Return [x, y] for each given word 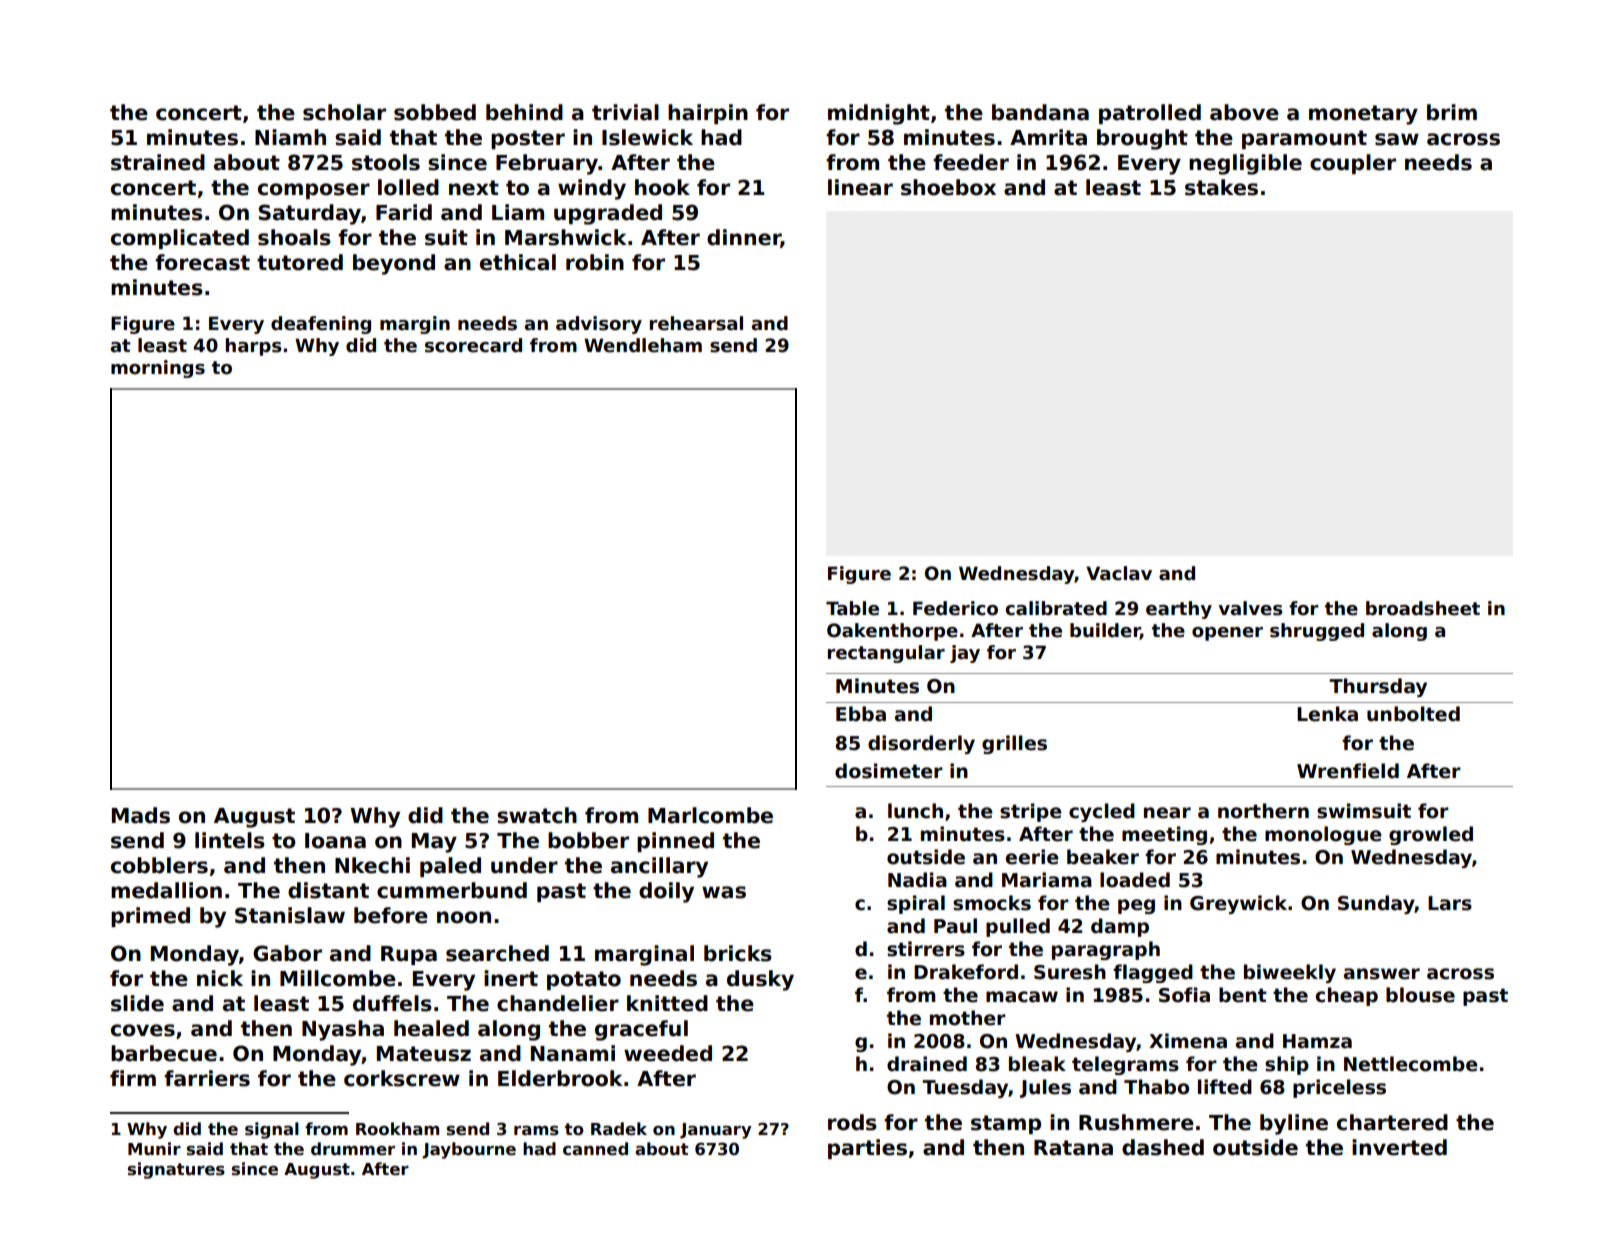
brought [1142, 139]
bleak [1037, 1064]
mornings [158, 369]
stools [386, 162]
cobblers [159, 865]
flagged [1153, 973]
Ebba [861, 714]
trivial [625, 112]
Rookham [397, 1129]
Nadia [917, 880]
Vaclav [1119, 573]
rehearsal [696, 323]
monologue [1323, 835]
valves [1250, 608]
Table [852, 608]
